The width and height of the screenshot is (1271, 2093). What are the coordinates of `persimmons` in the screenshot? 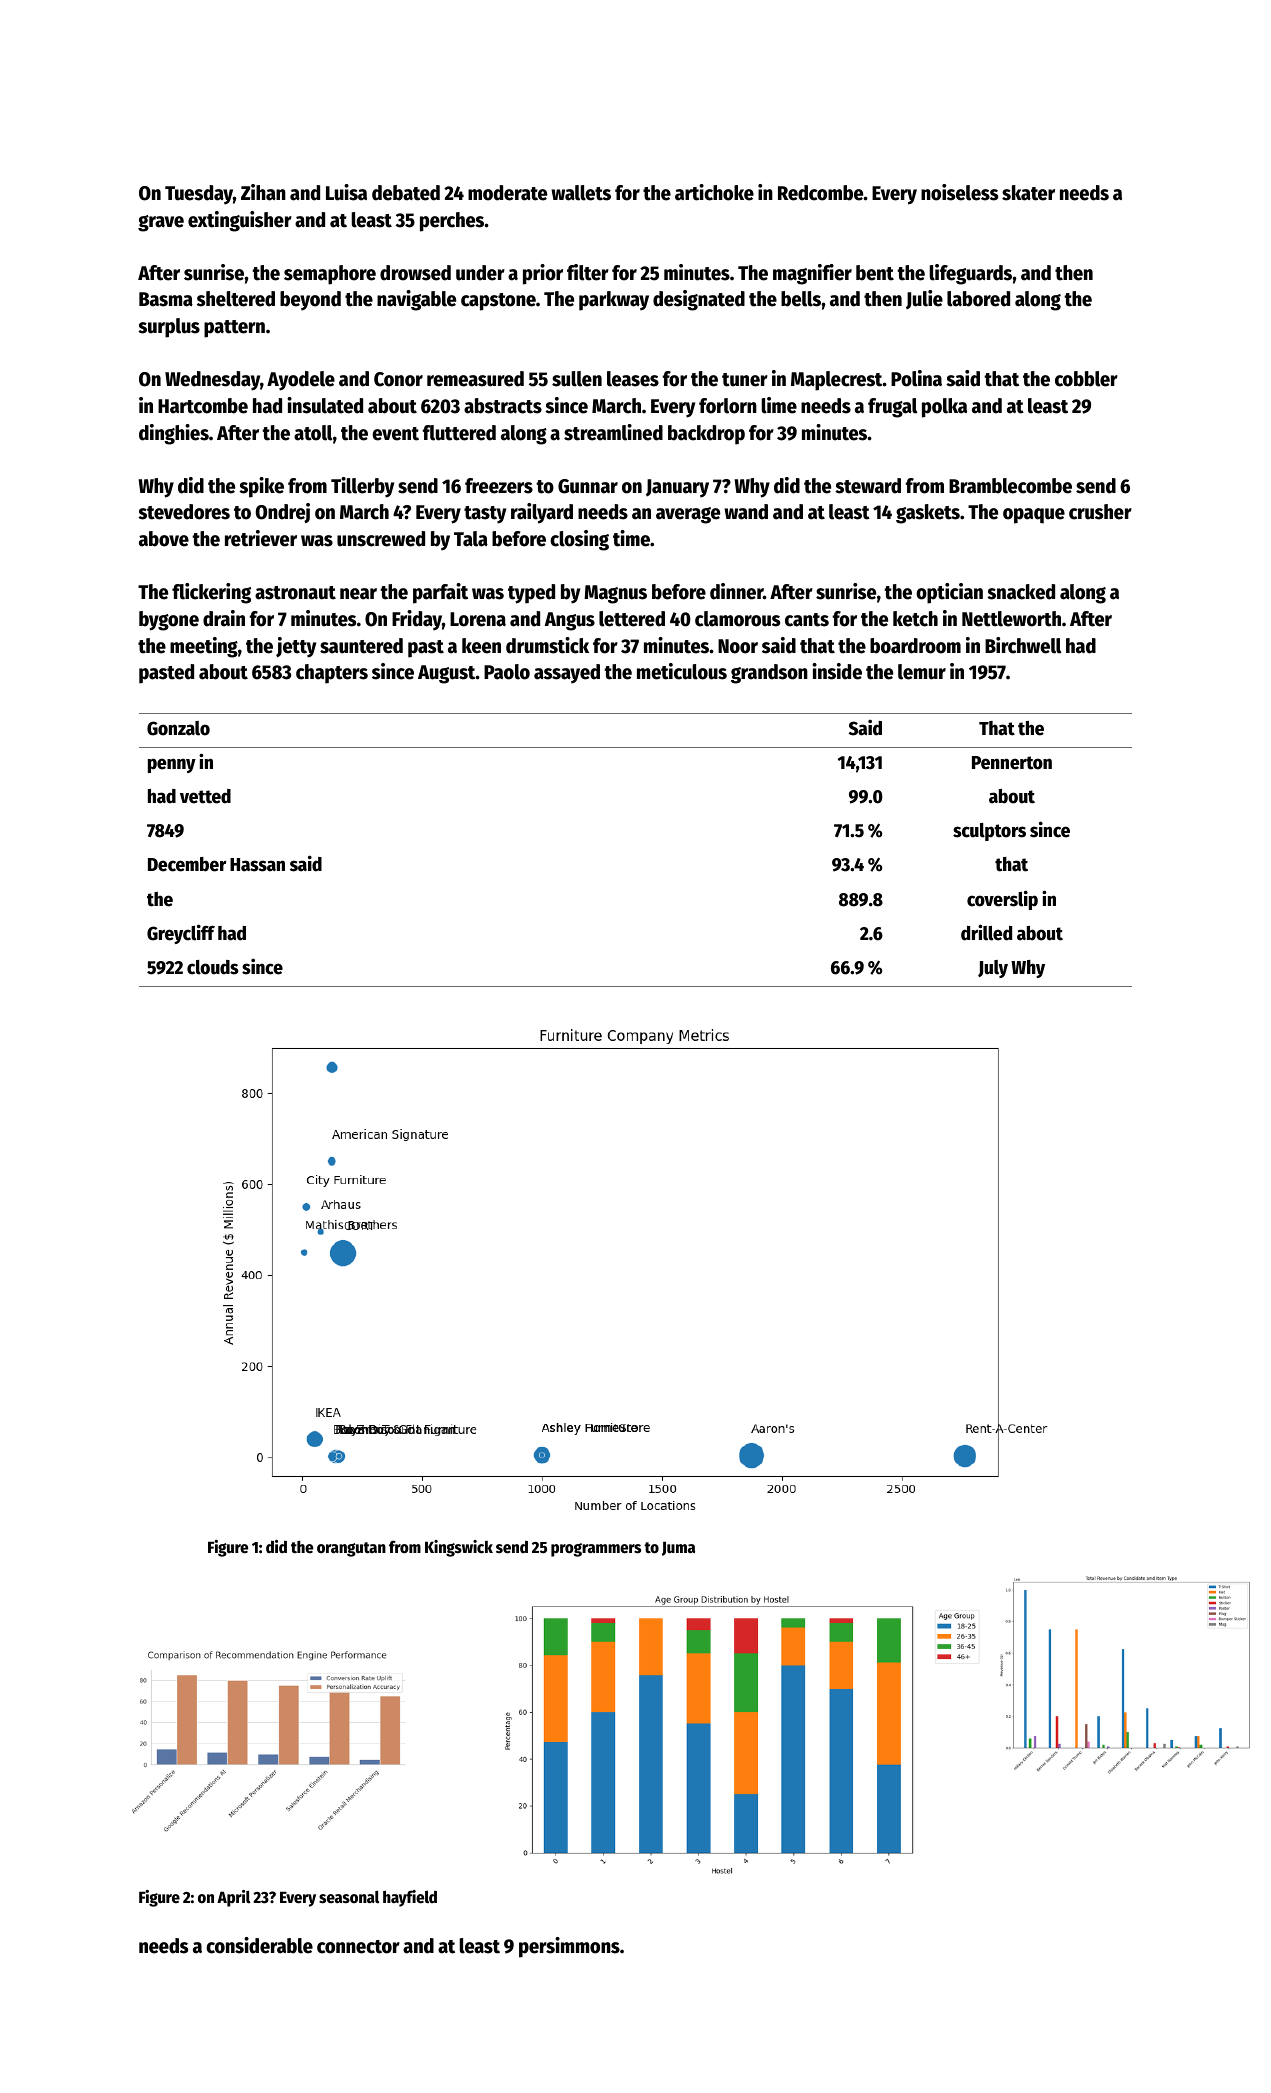 It's located at (569, 1947).
